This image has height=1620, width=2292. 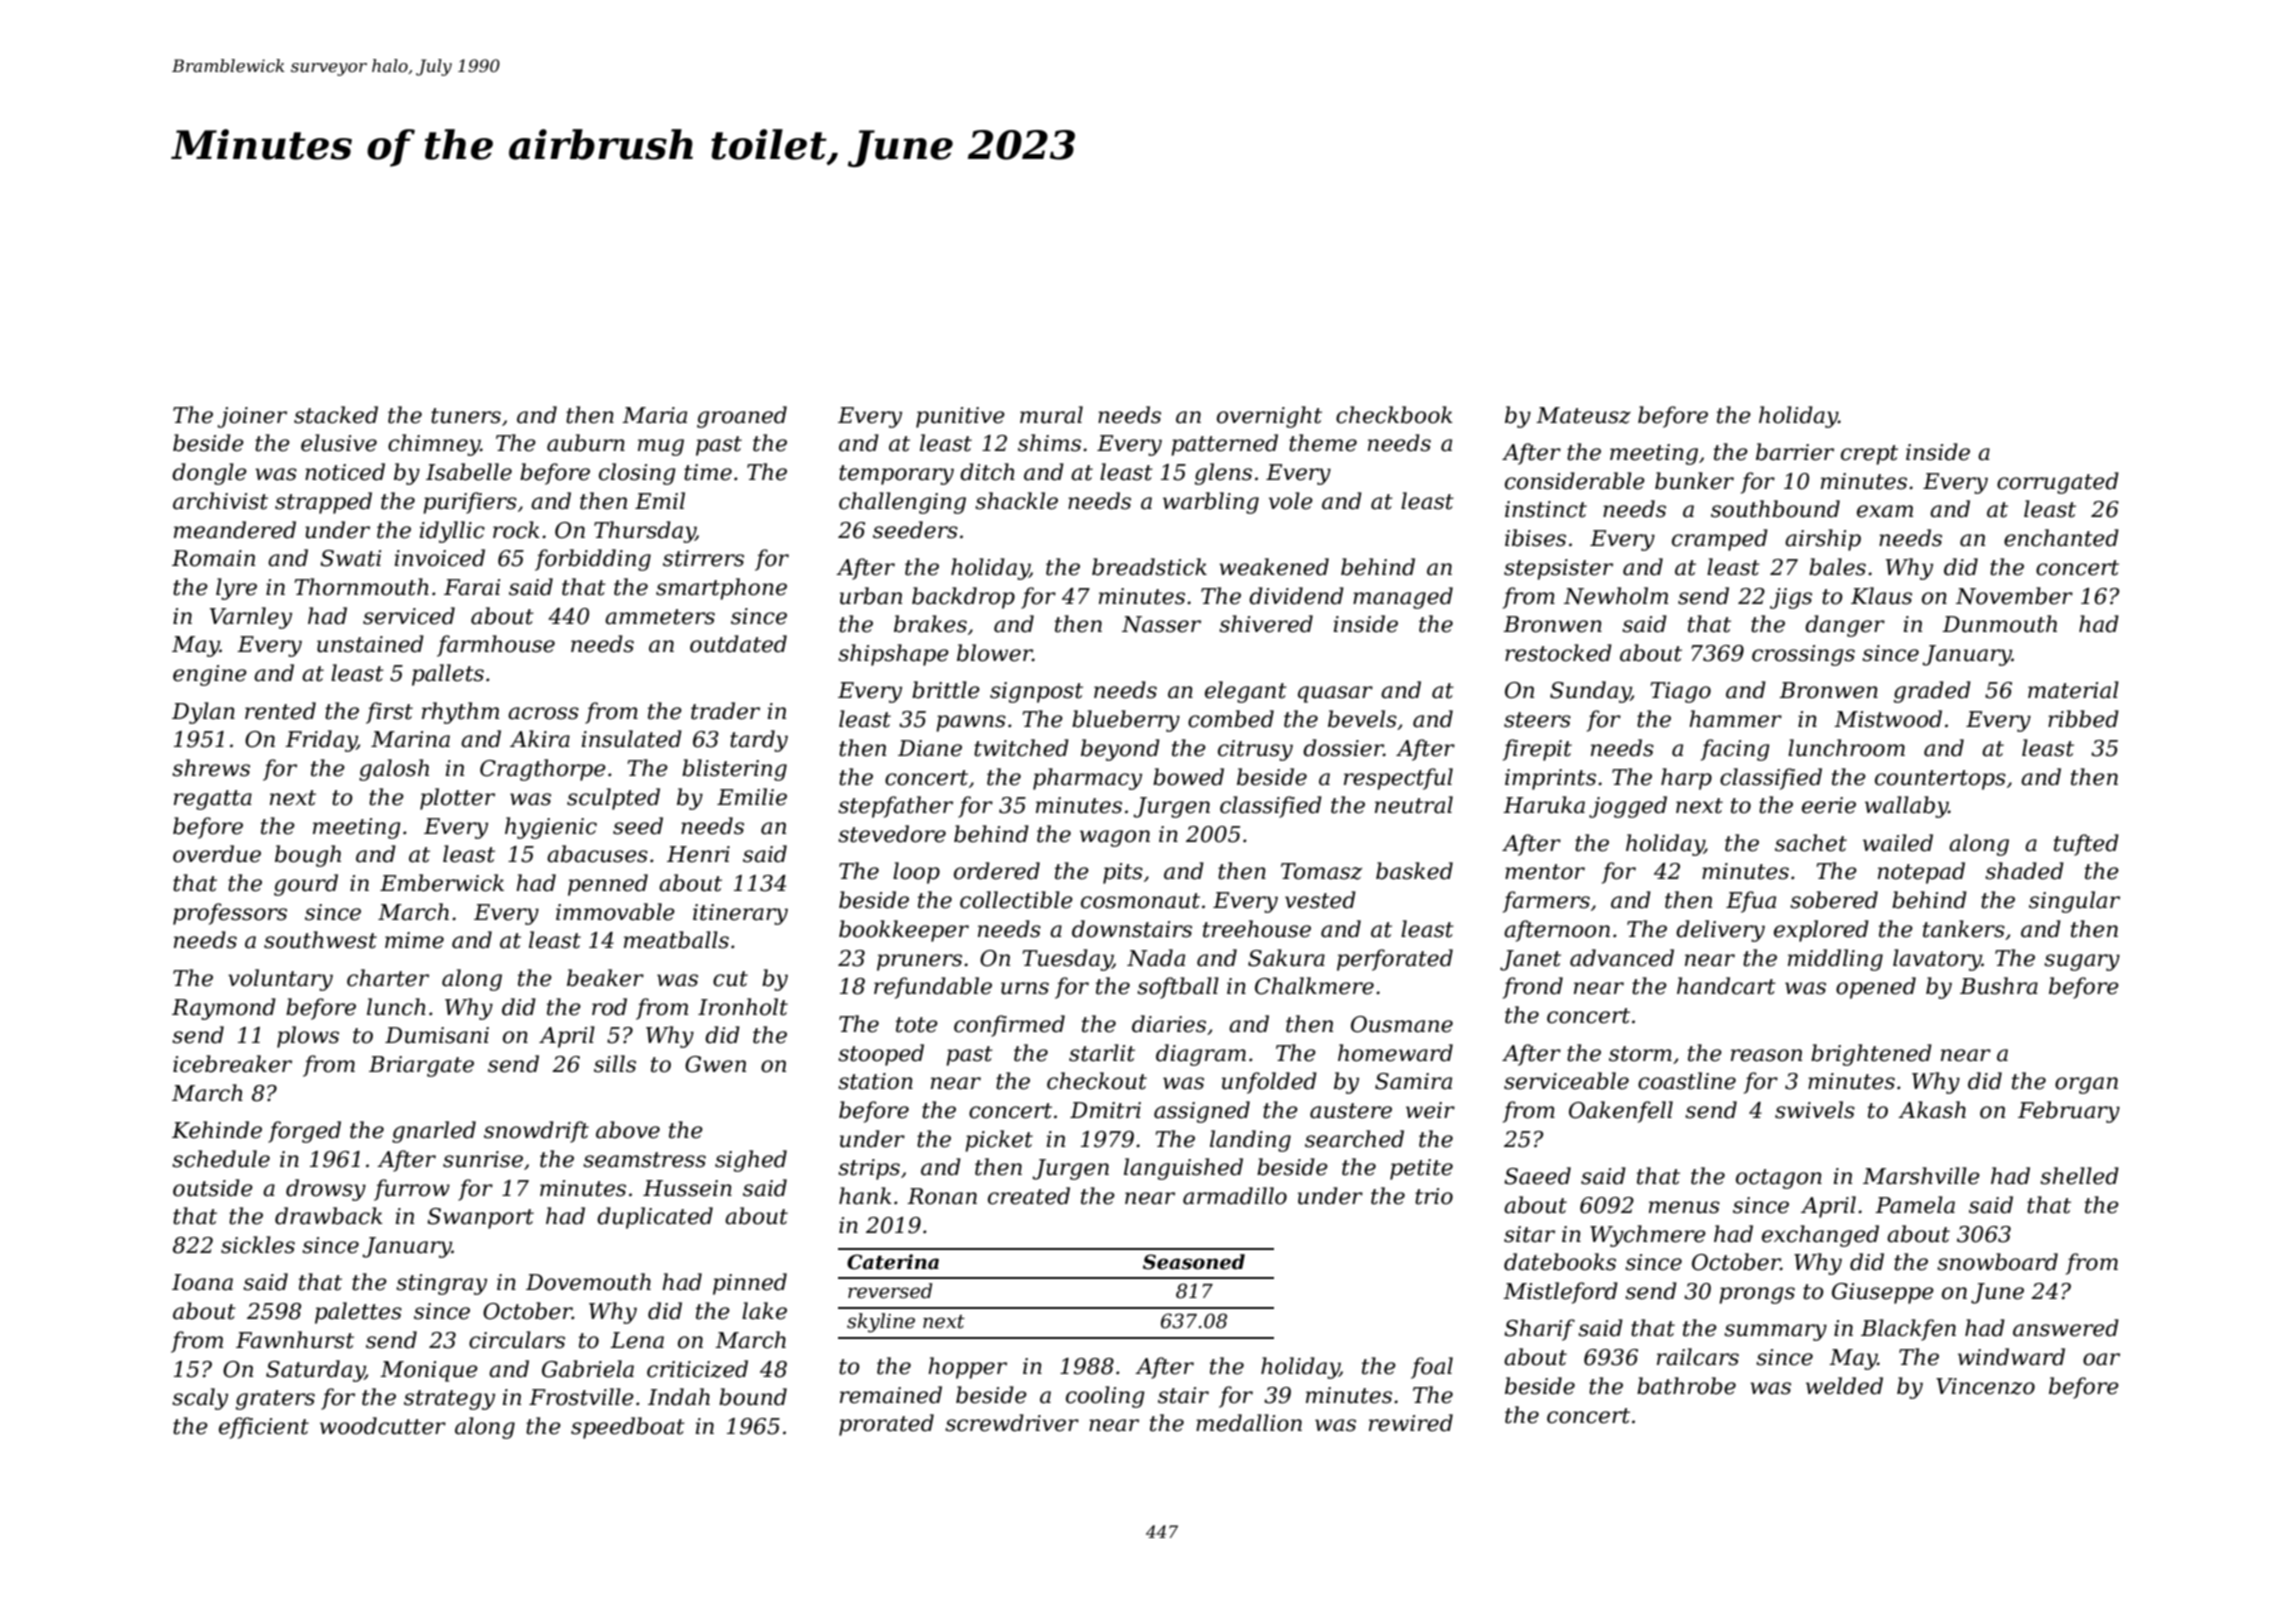 I want to click on mural, so click(x=1051, y=415).
